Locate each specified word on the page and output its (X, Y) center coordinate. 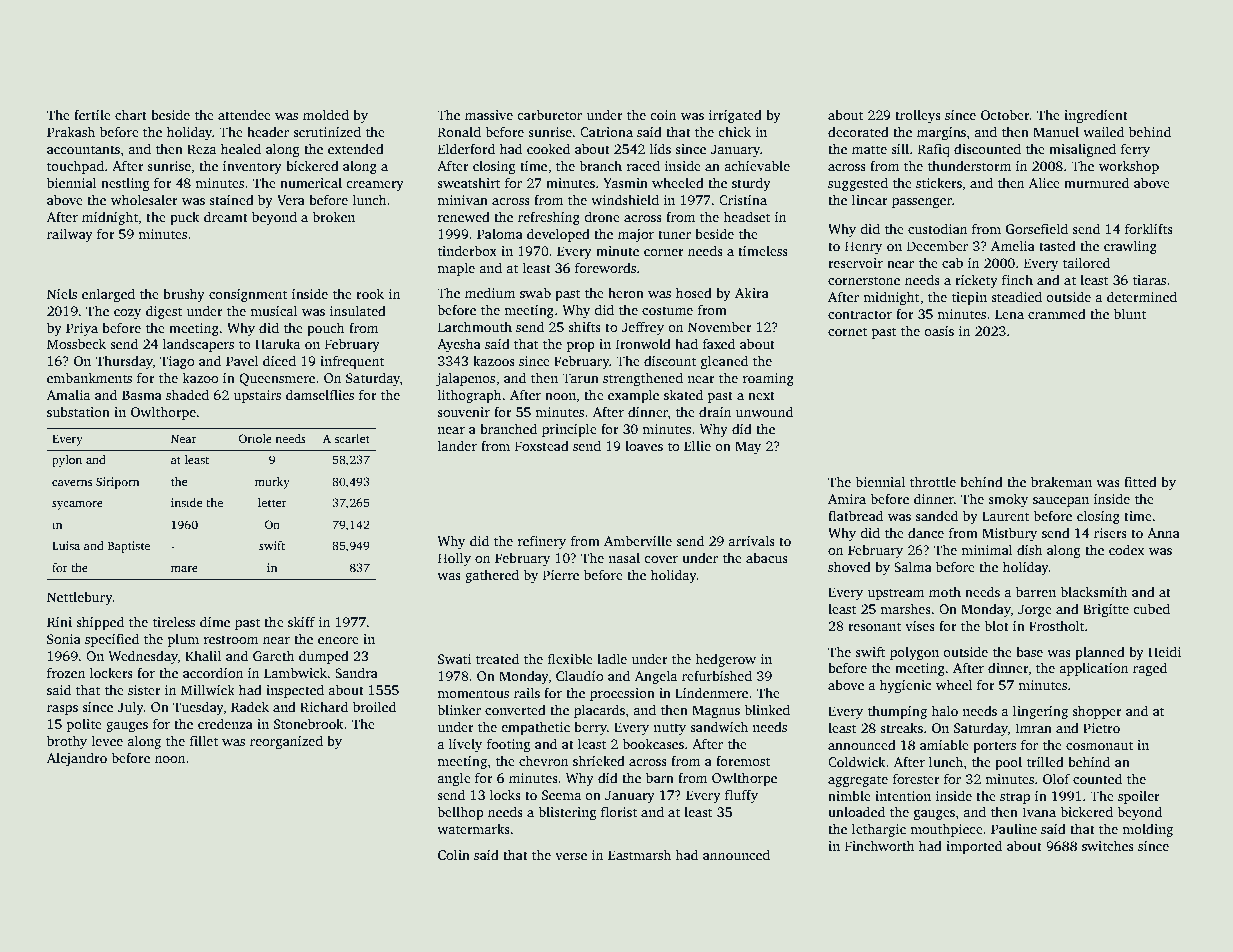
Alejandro (77, 759)
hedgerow (725, 660)
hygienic (905, 686)
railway (70, 235)
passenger (922, 203)
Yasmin (625, 183)
